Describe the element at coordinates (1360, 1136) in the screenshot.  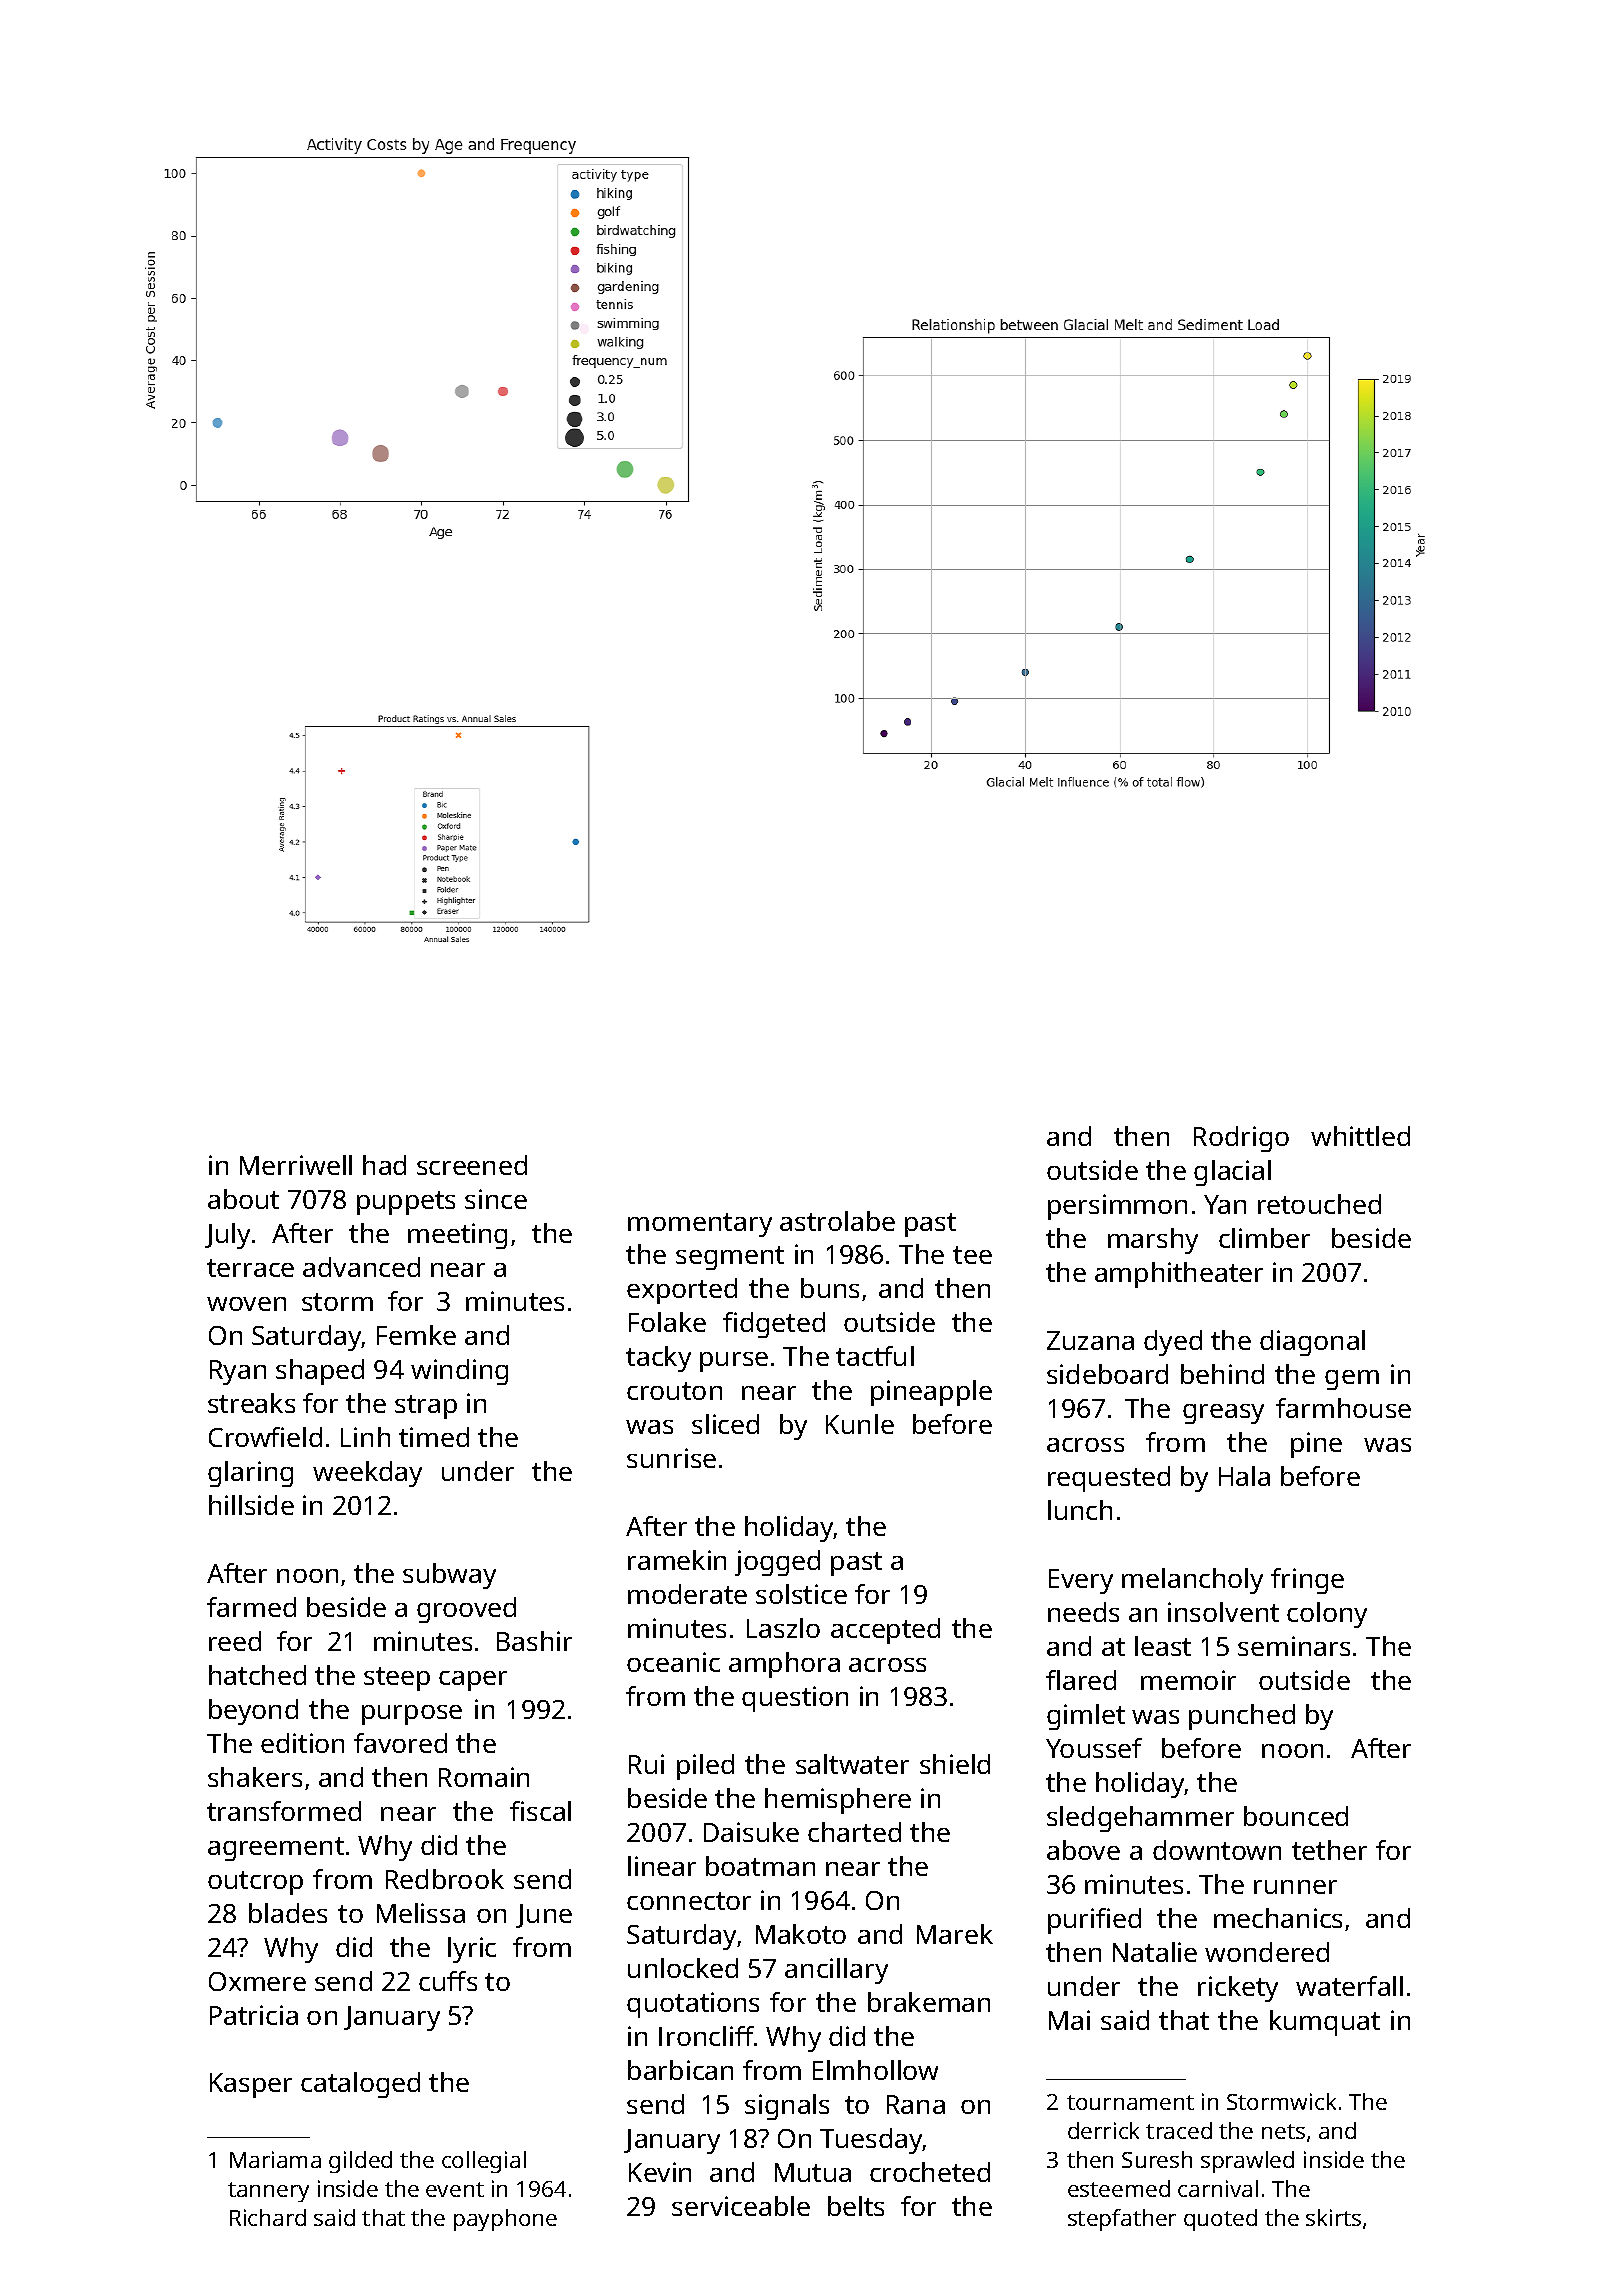
I see `whittled` at that location.
